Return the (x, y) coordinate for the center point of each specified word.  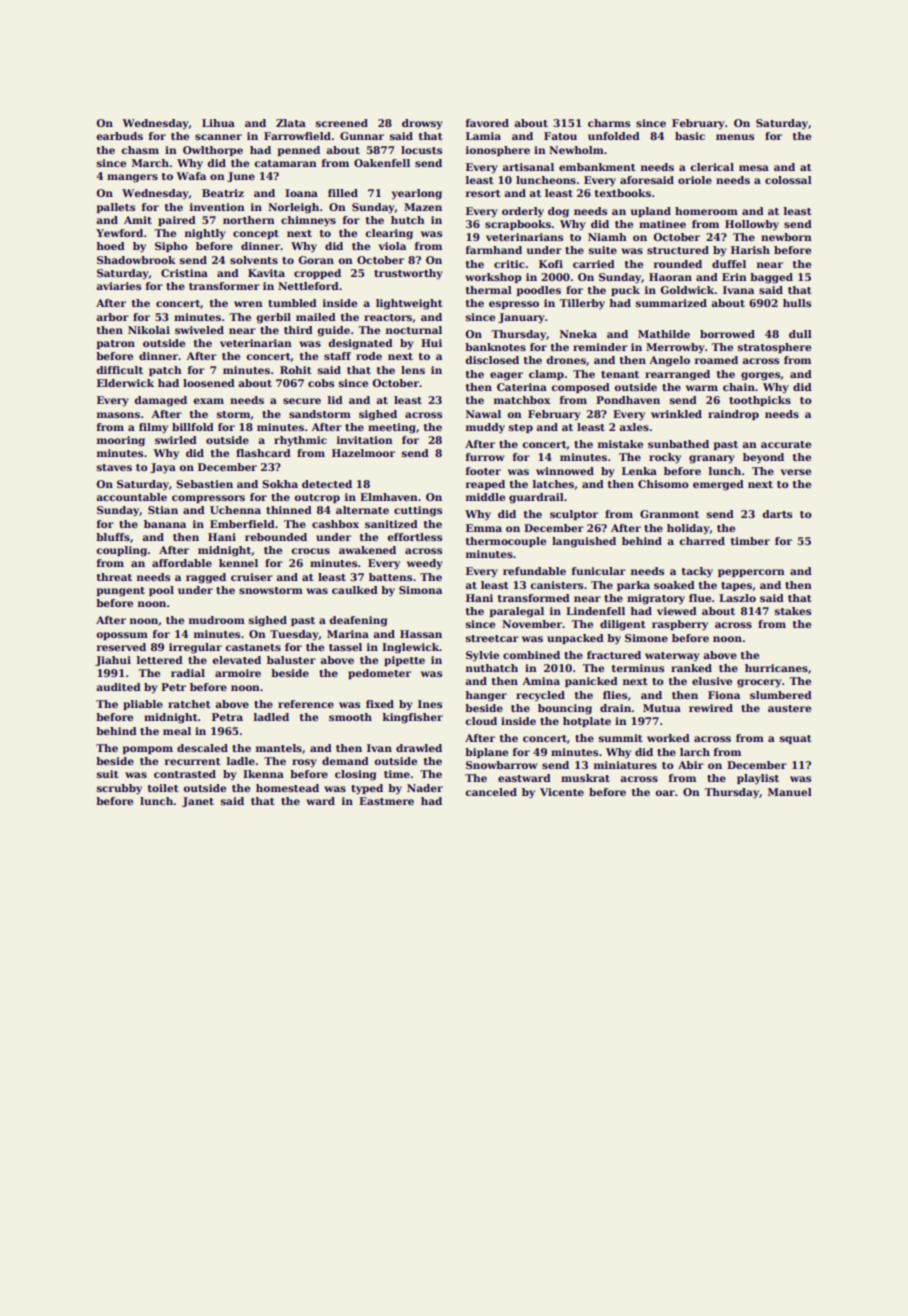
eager (506, 376)
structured (678, 250)
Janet (198, 802)
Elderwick (125, 383)
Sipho (171, 247)
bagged (771, 278)
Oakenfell (382, 163)
